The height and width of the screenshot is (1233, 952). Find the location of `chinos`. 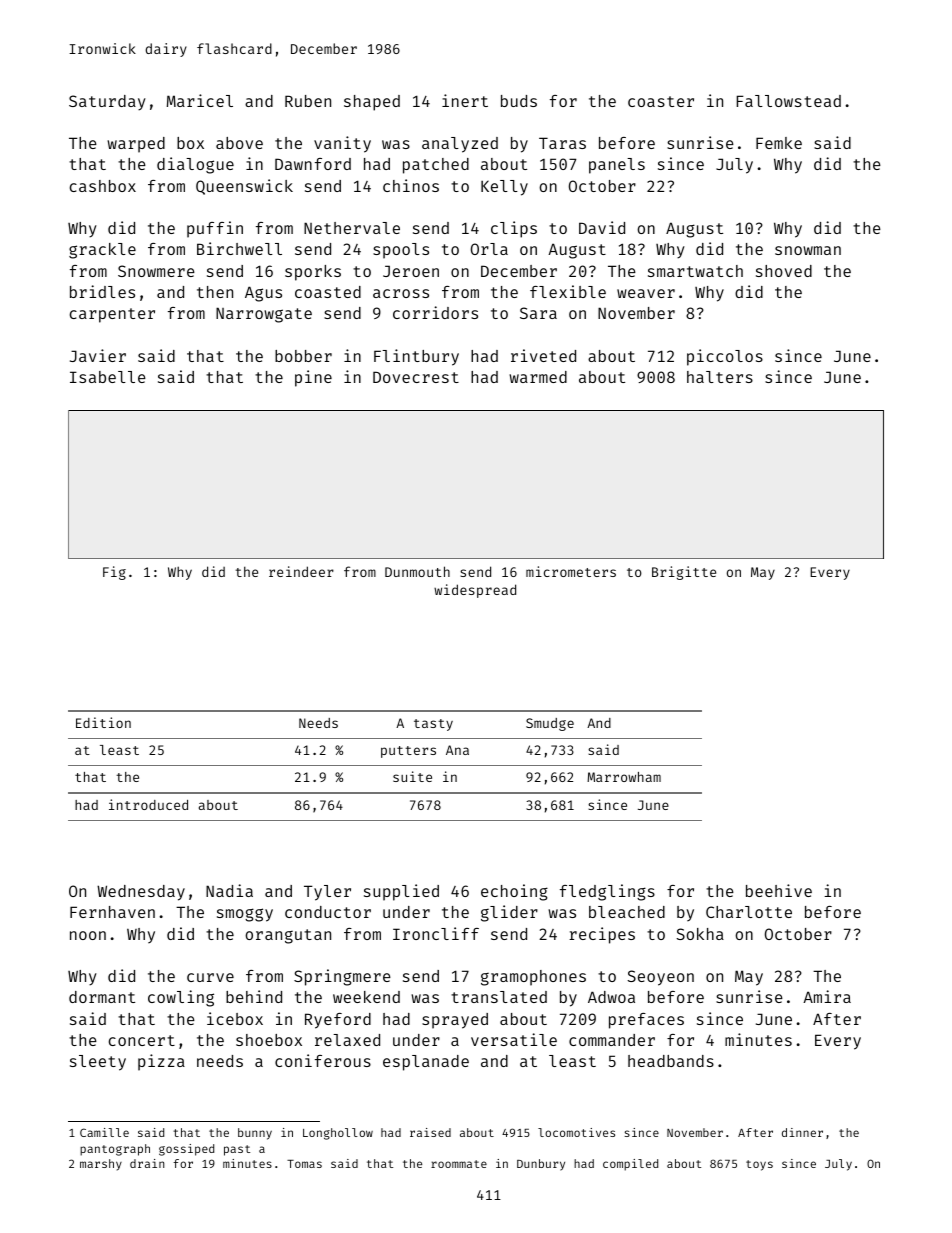

chinos is located at coordinates (411, 185).
